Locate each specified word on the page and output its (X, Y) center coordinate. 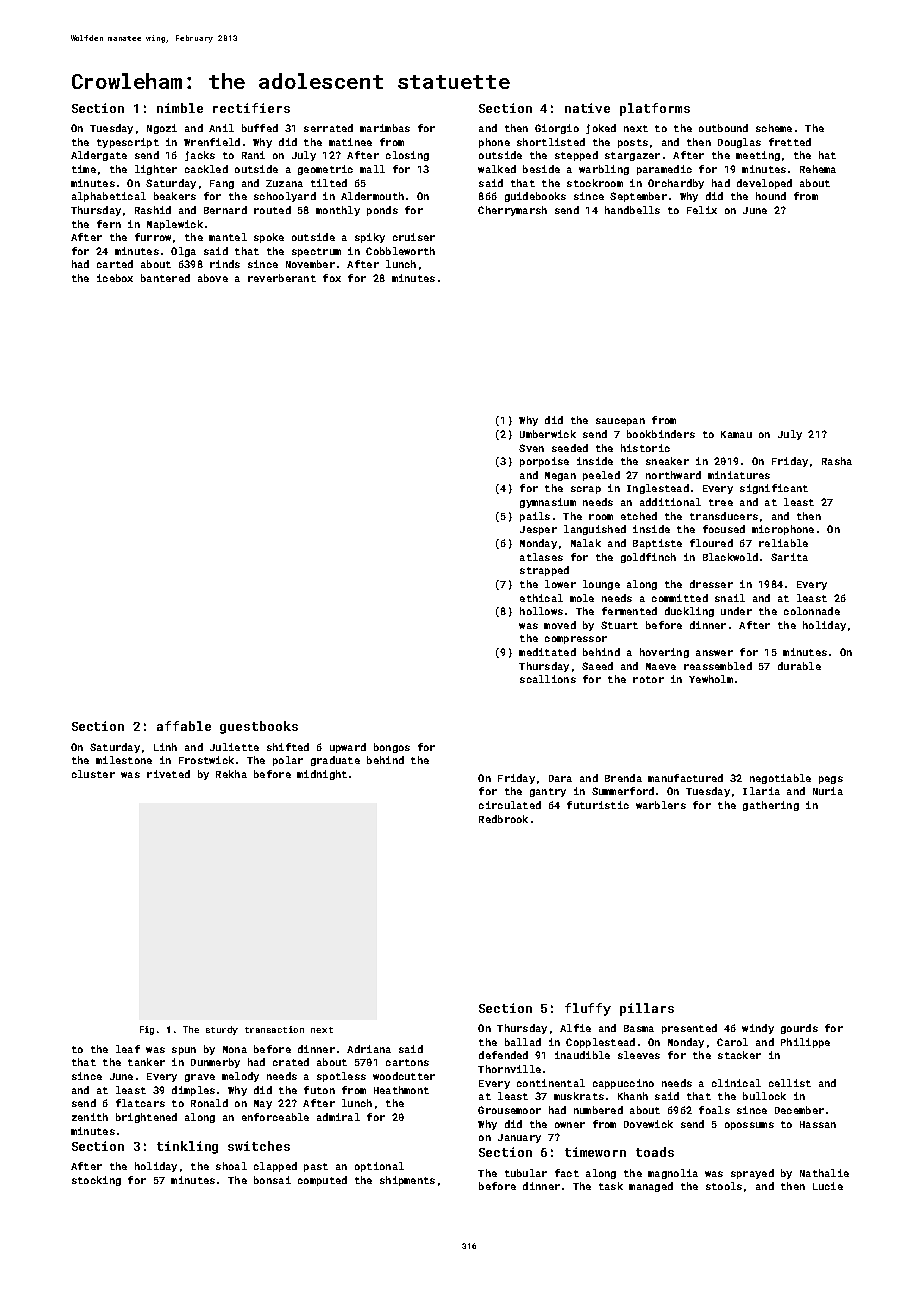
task (611, 1186)
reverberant (282, 278)
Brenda (623, 778)
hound (771, 196)
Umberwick (548, 434)
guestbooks (259, 727)
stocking (96, 1181)
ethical (541, 598)
